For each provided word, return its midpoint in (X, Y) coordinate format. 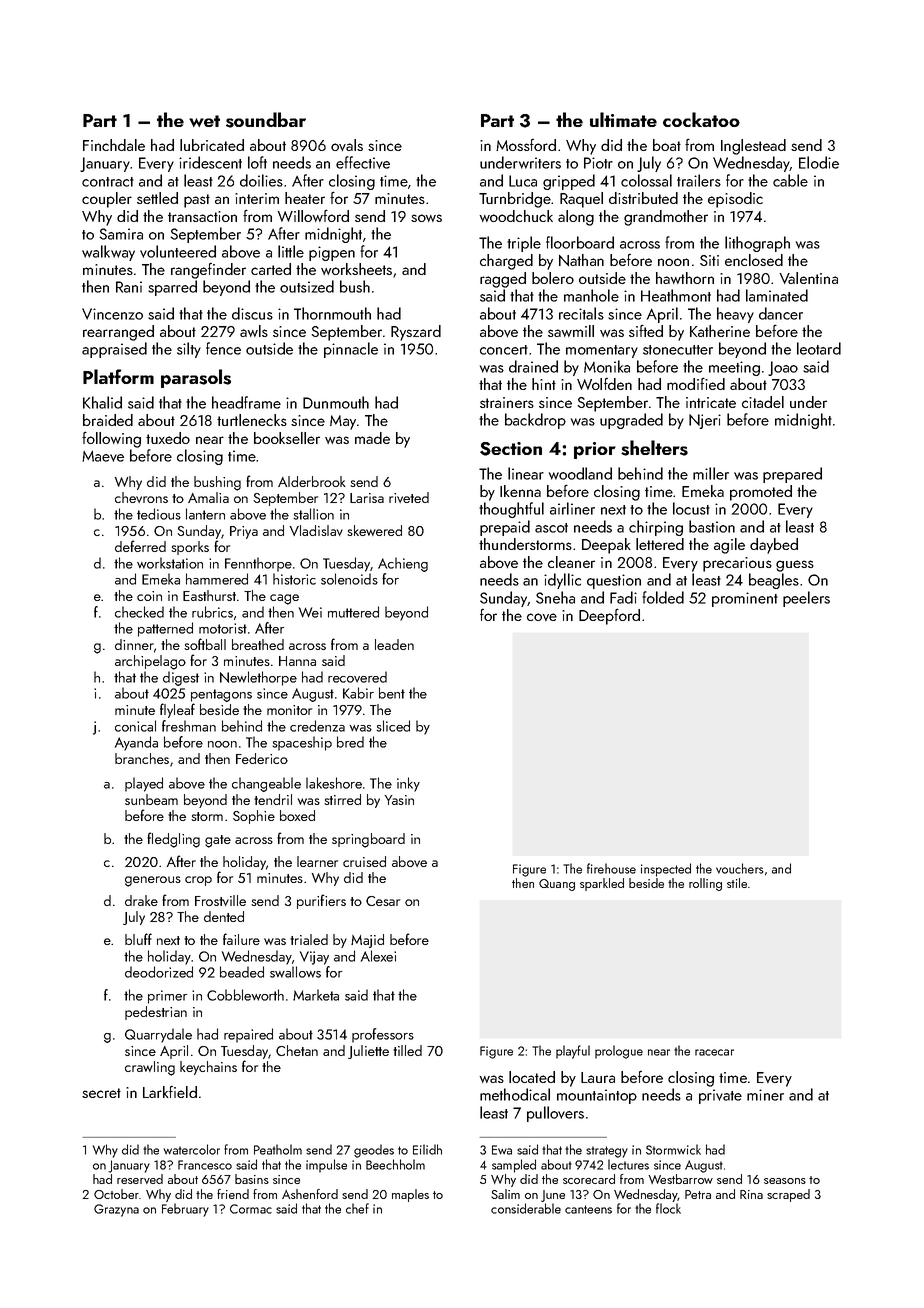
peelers (806, 599)
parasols (196, 378)
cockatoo (701, 119)
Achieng (403, 564)
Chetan (297, 1050)
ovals (347, 145)
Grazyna (116, 1210)
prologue (619, 1052)
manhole (591, 295)
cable (790, 180)
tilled (407, 1050)
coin (149, 596)
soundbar (266, 120)
